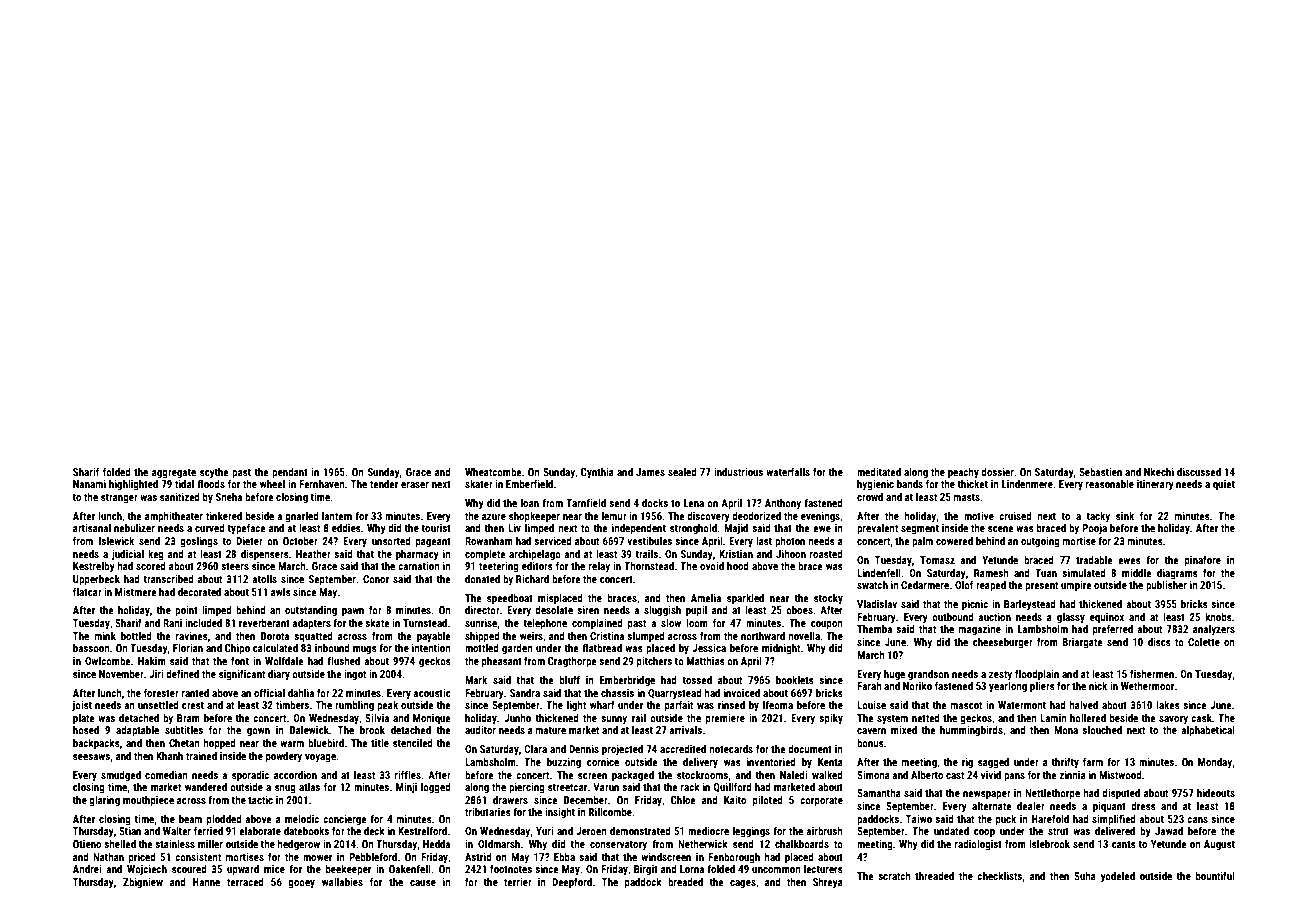 The height and width of the image is (924, 1308). Describe the element at coordinates (143, 883) in the image. I see `Zbigniew` at that location.
